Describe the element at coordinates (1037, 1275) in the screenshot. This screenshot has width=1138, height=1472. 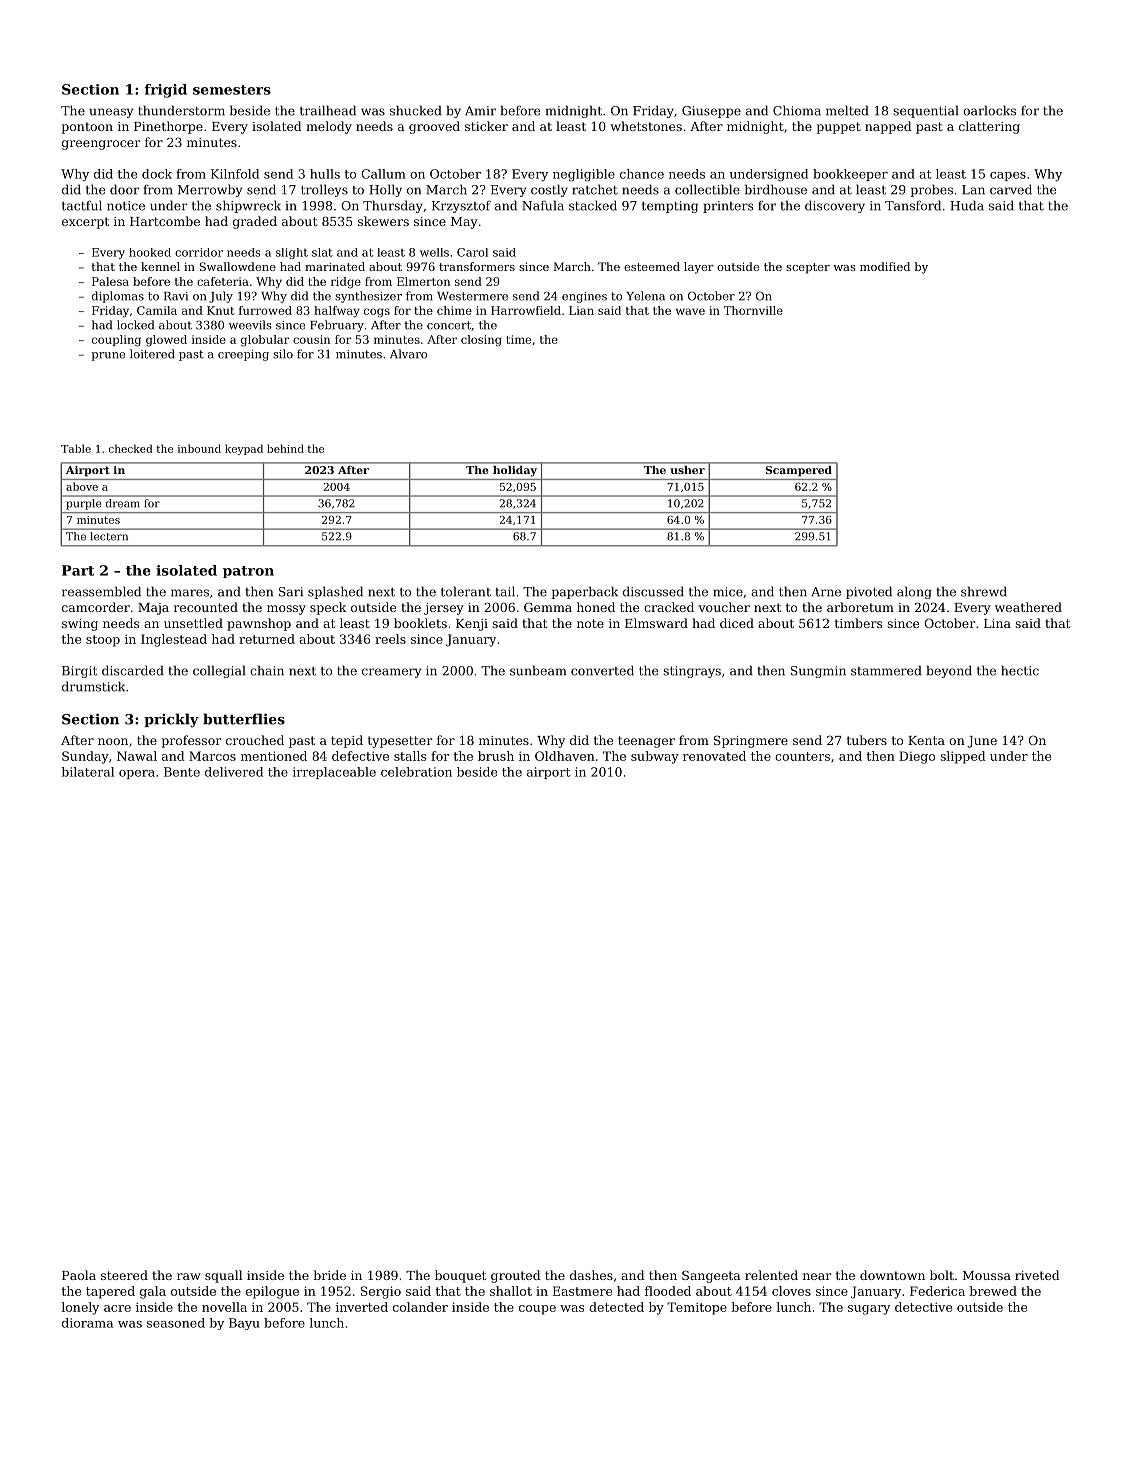
I see `riveted` at that location.
